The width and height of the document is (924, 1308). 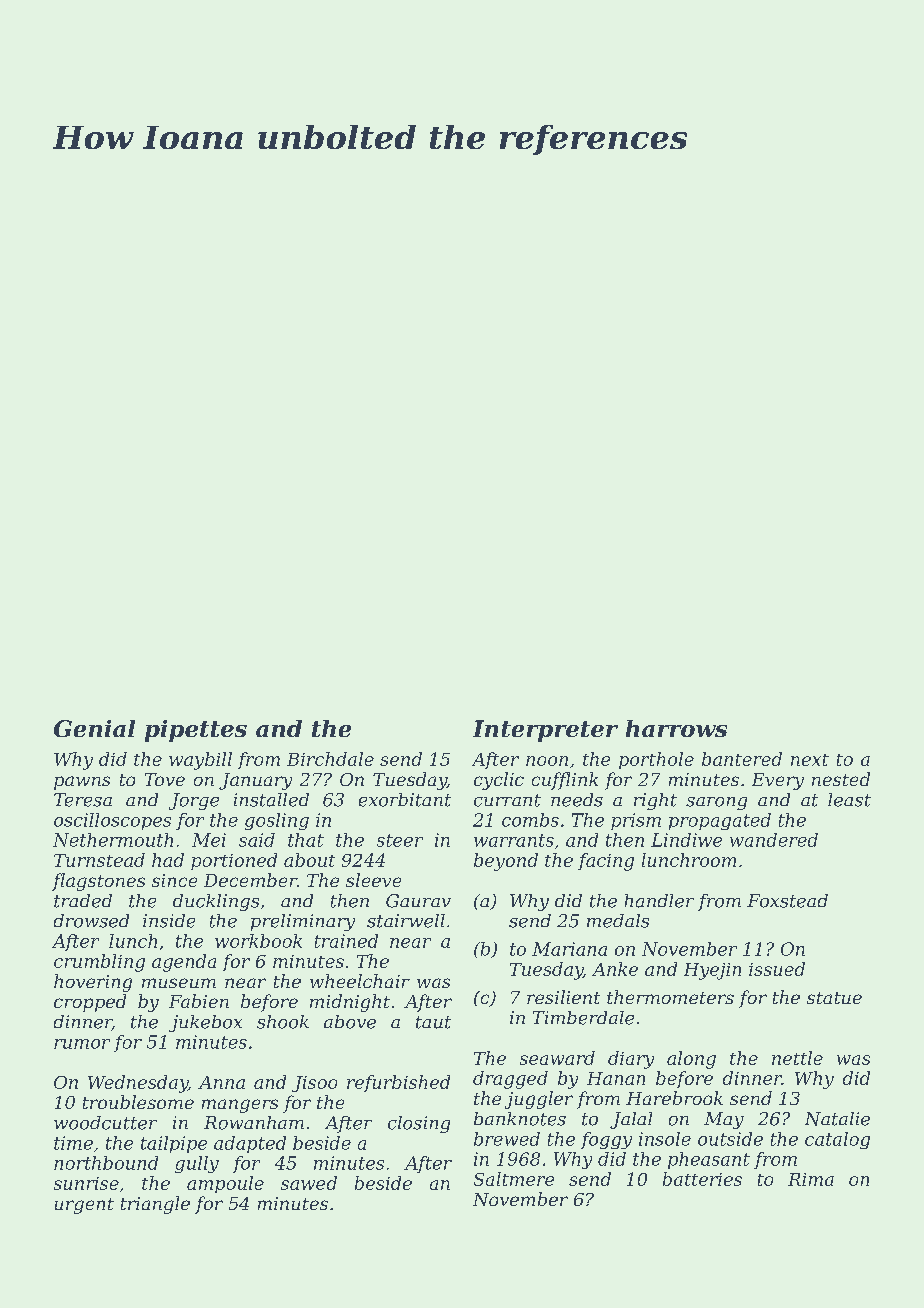 I want to click on Saltmere, so click(x=514, y=1179).
